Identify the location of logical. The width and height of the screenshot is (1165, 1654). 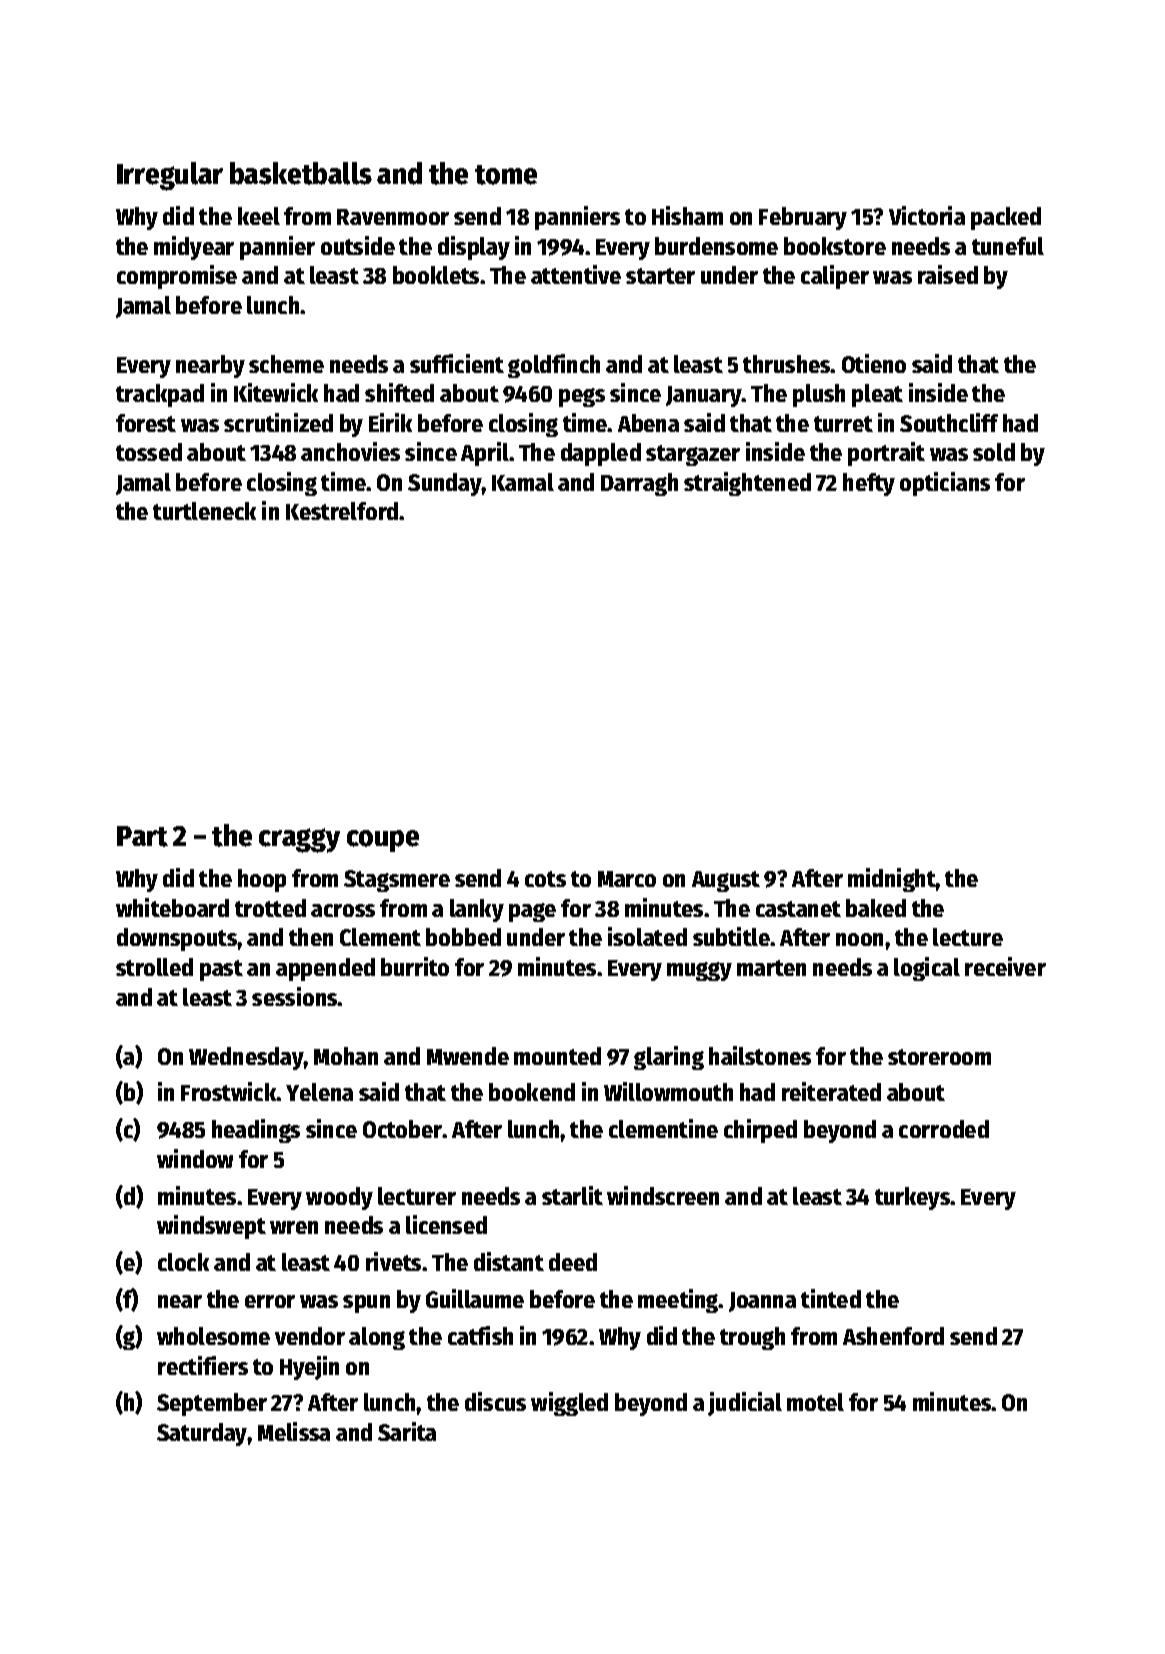
(927, 969).
